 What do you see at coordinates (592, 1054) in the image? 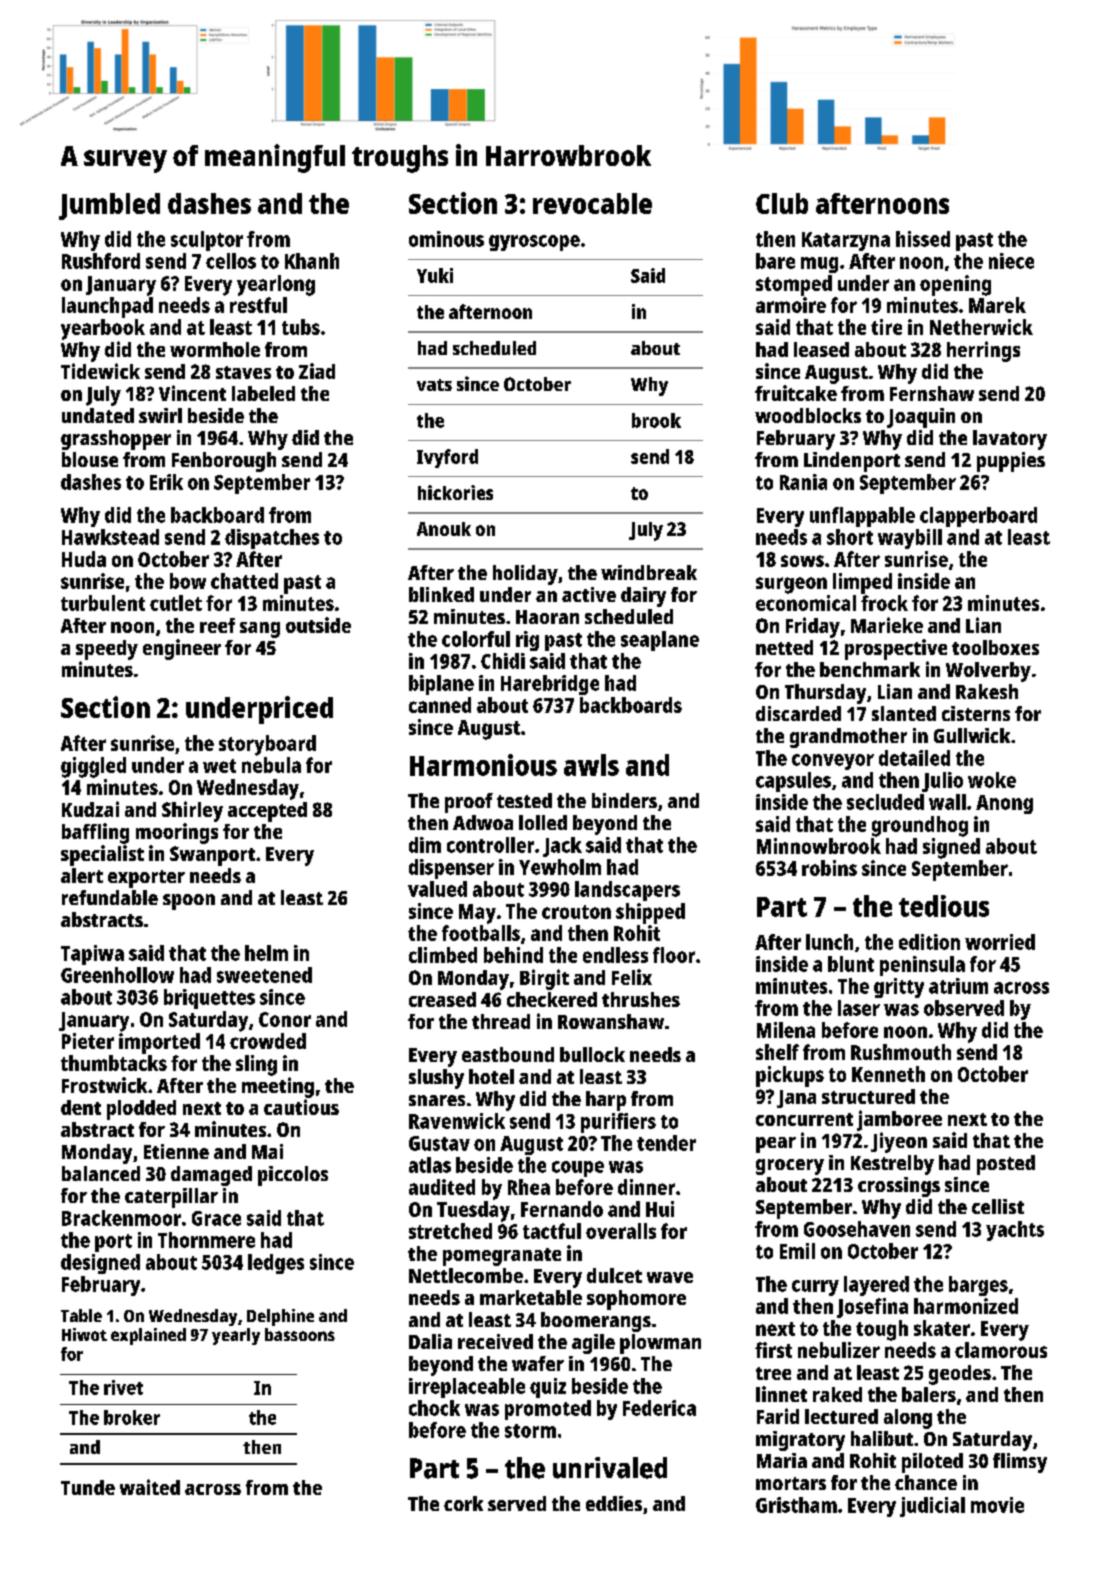
I see `bullock` at bounding box center [592, 1054].
